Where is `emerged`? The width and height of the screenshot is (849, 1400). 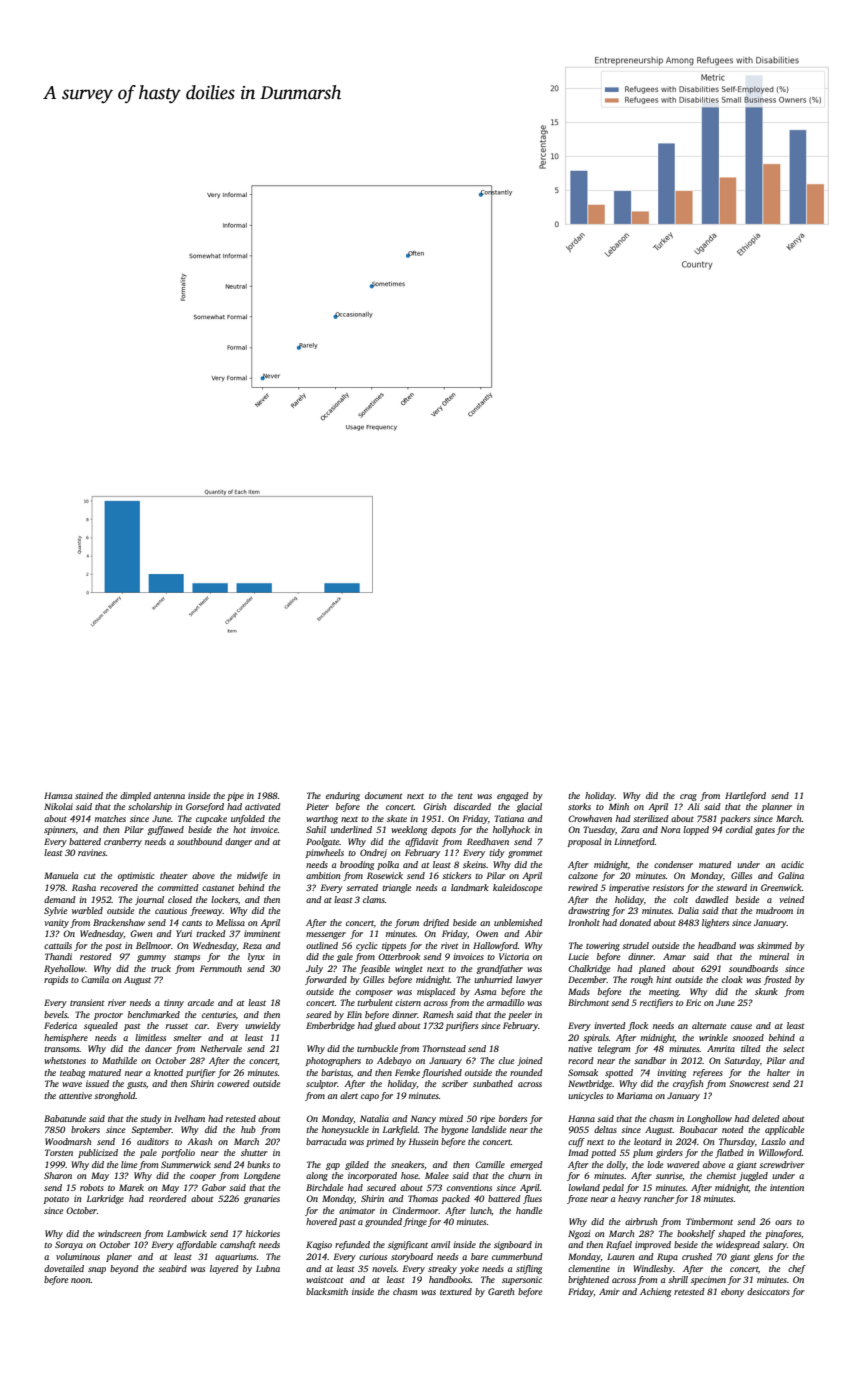 emerged is located at coordinates (526, 1165).
